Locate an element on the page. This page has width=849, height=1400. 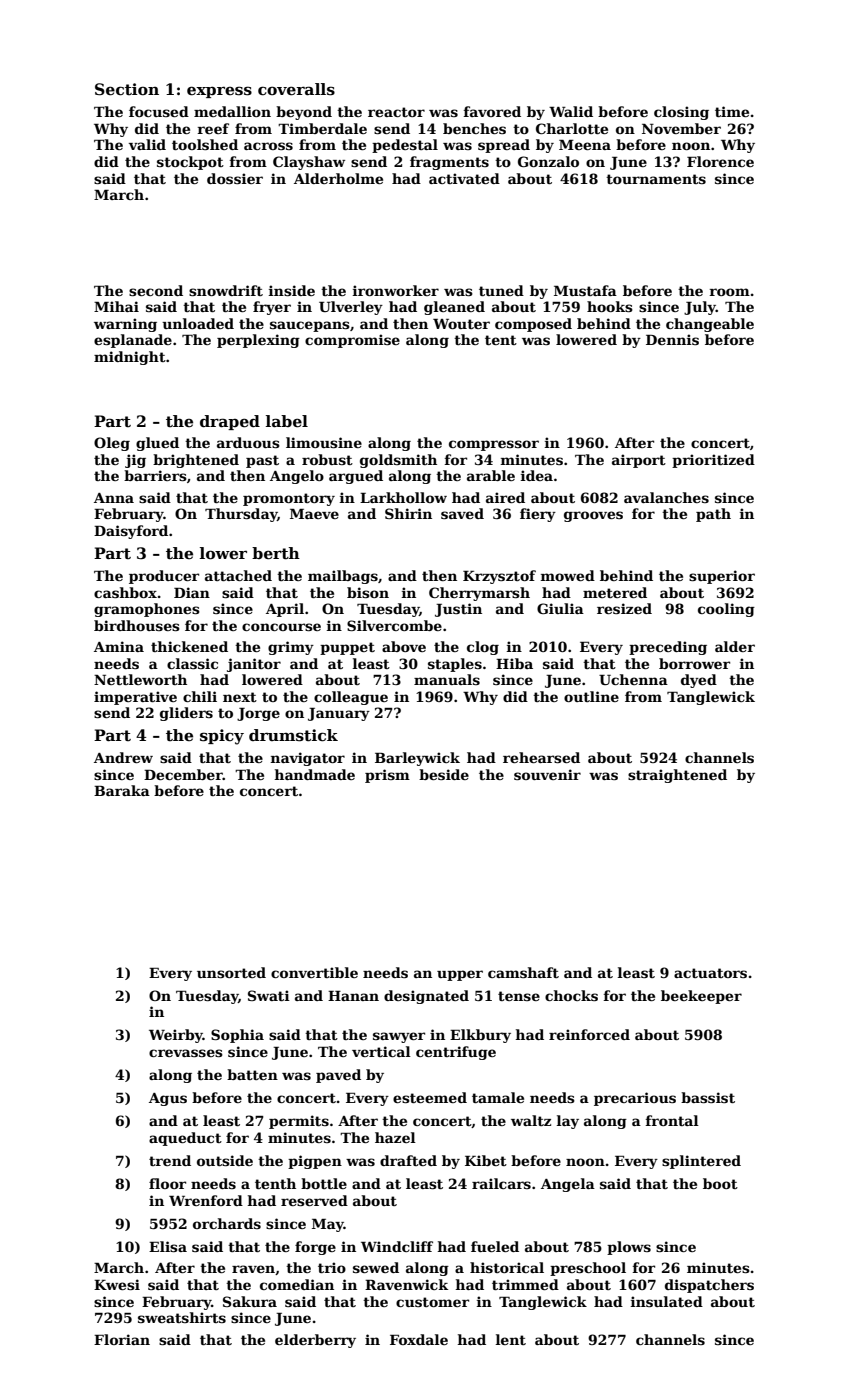
avalanches is located at coordinates (666, 497).
